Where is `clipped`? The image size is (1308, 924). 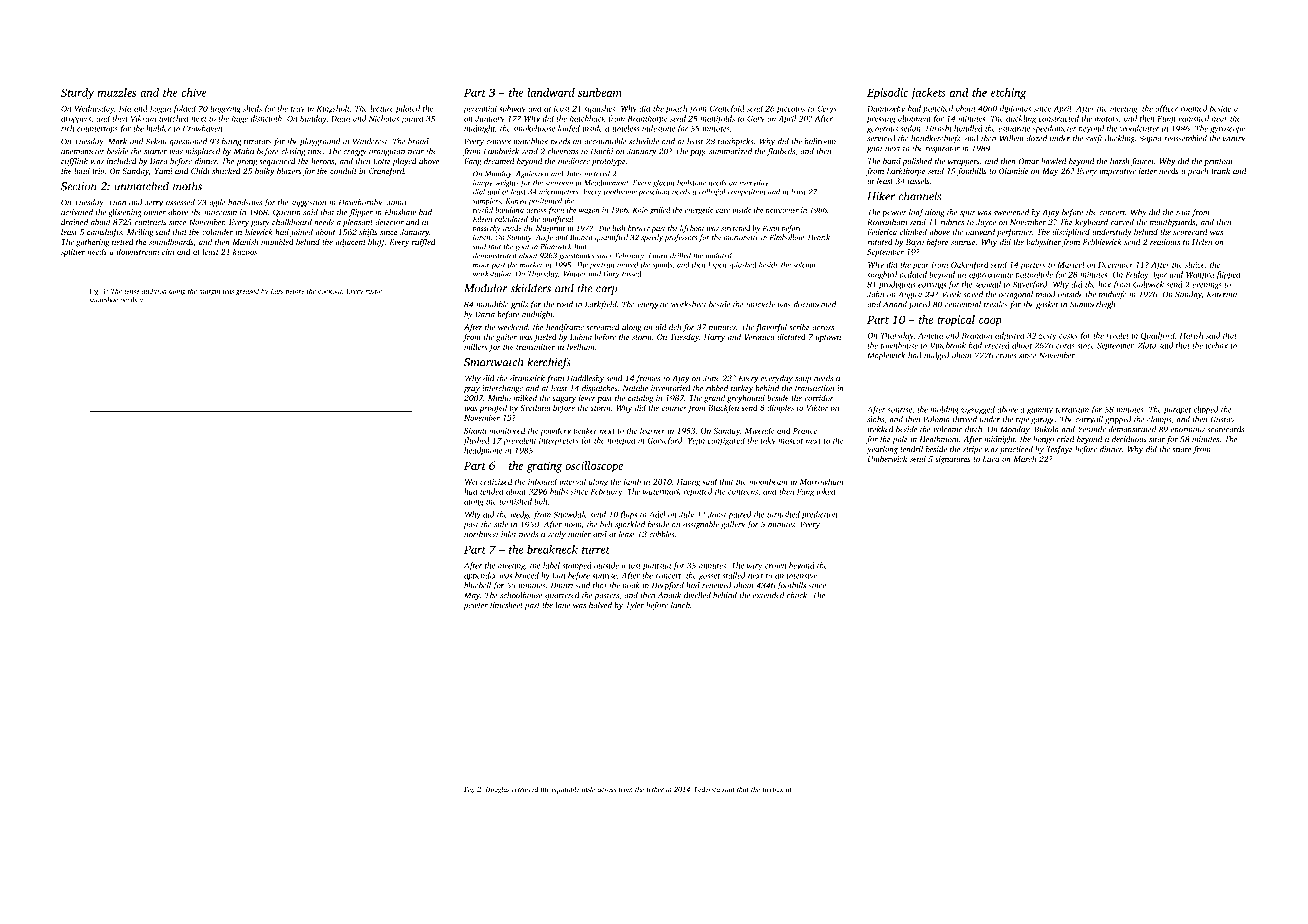
clipped is located at coordinates (1206, 410).
